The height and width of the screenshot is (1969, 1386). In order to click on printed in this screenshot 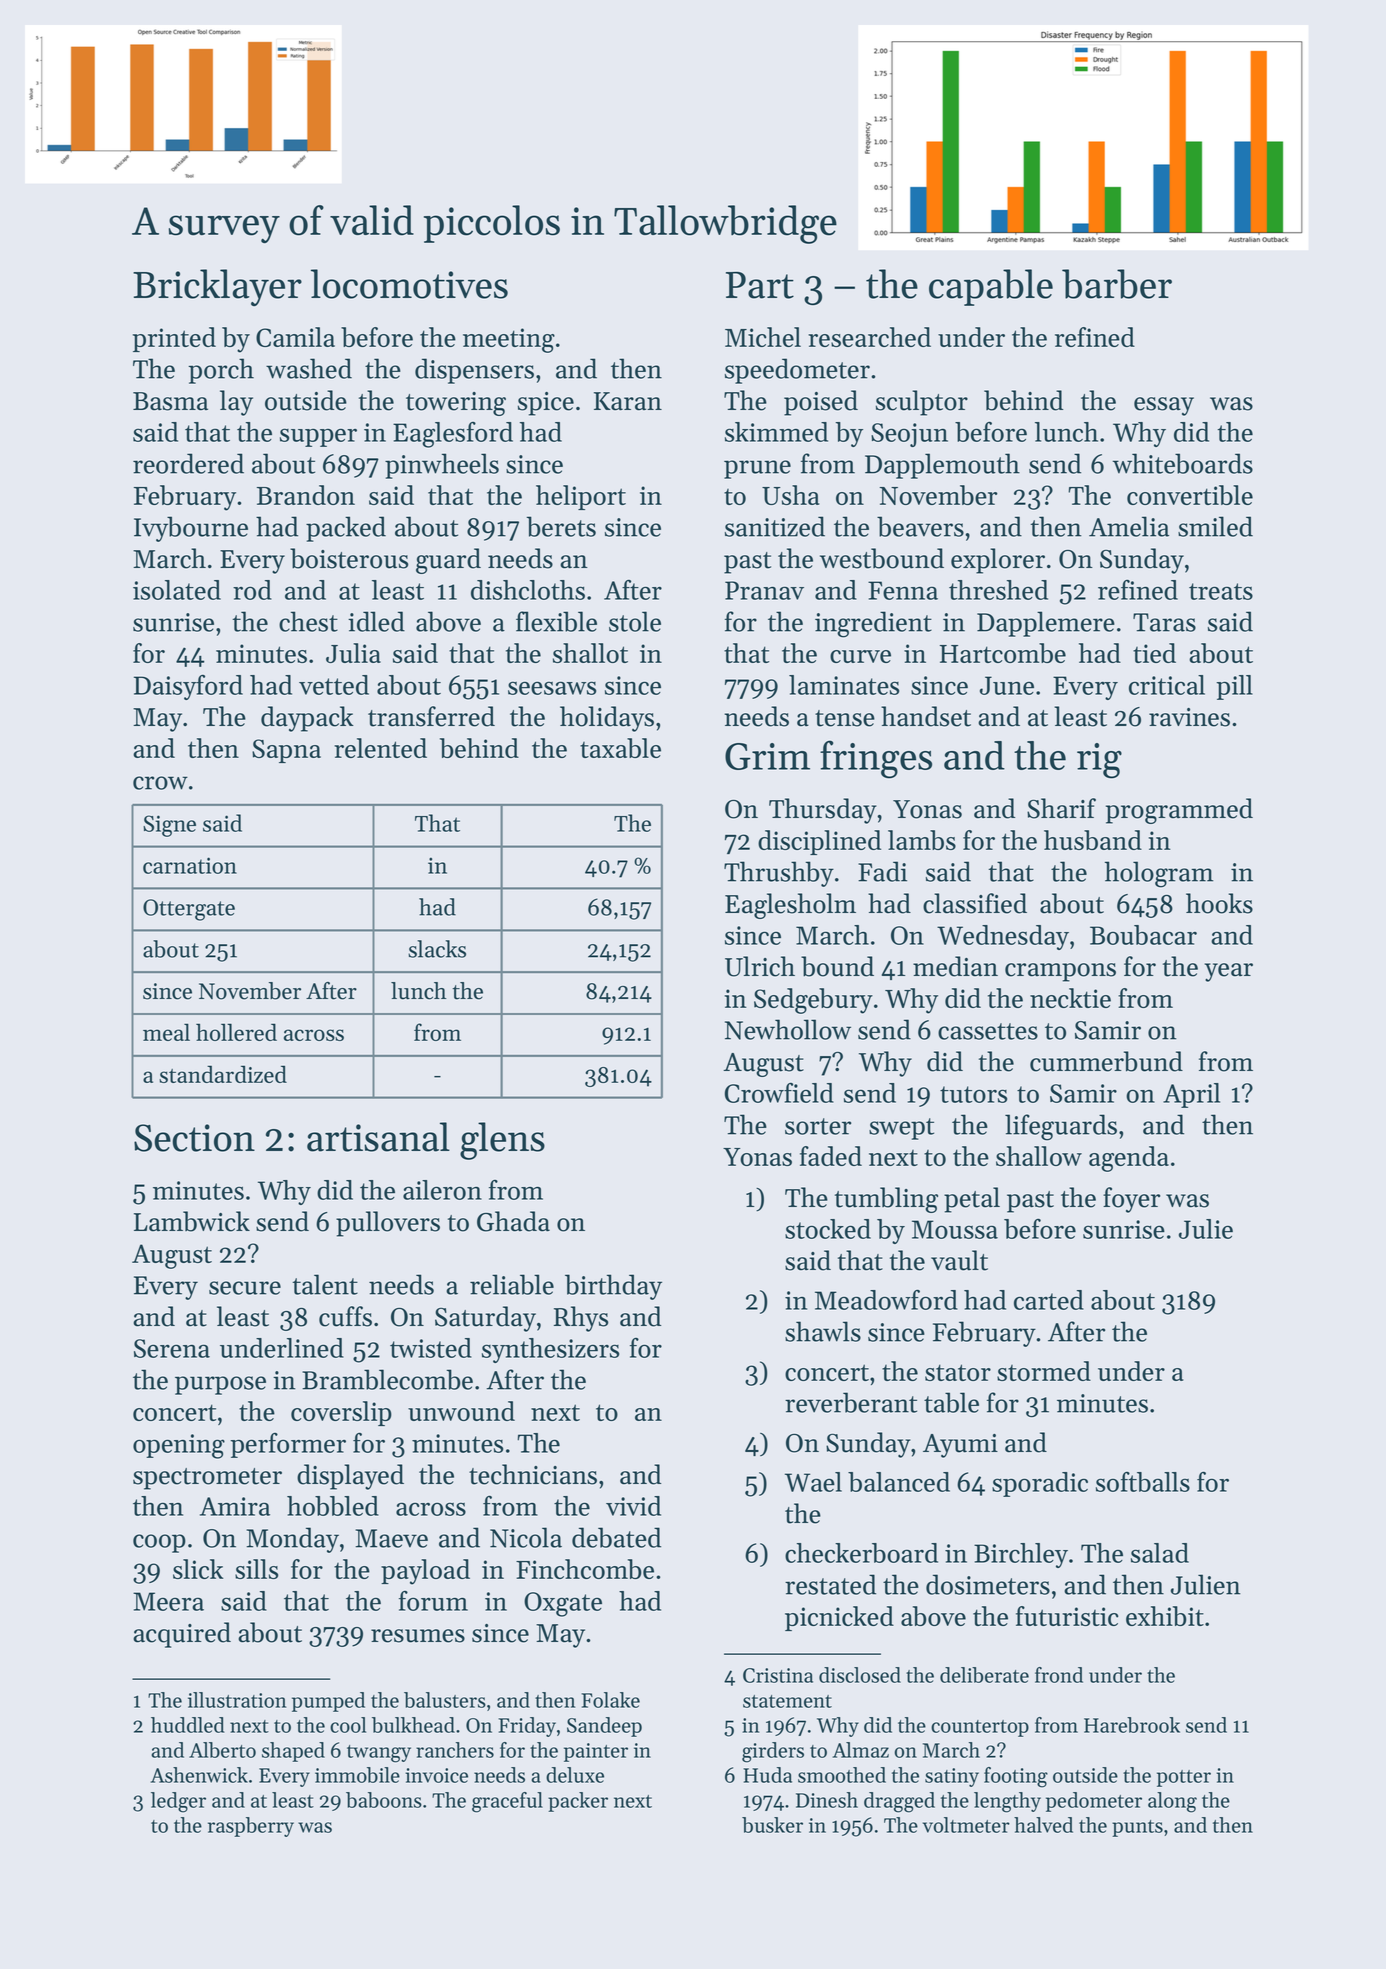, I will do `click(174, 339)`.
